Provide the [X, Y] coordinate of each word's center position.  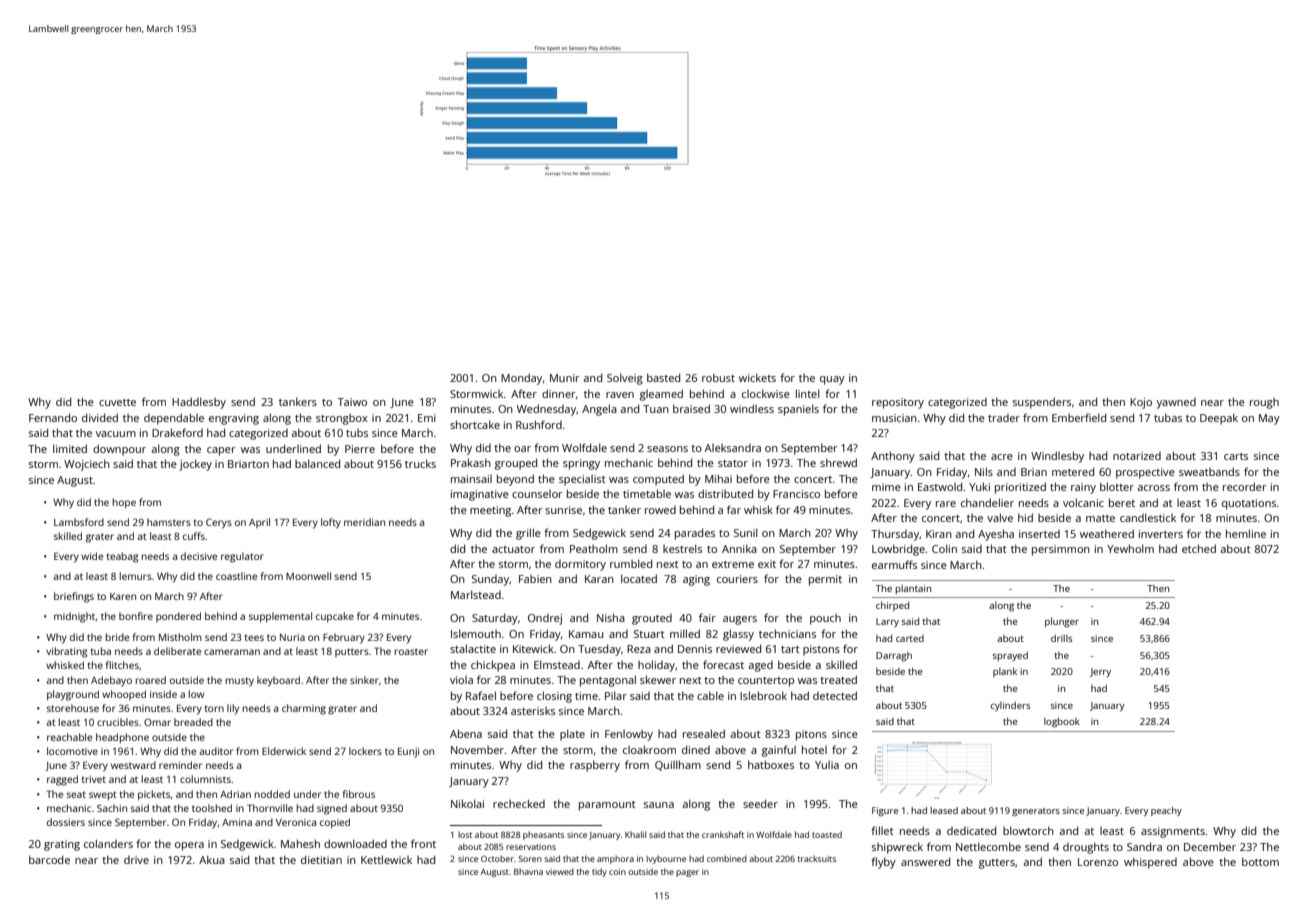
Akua [212, 859]
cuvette [117, 402]
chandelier [987, 502]
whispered [1150, 863]
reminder [180, 765]
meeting [490, 511]
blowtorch [1028, 830]
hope [124, 503]
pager [687, 873]
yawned [1176, 403]
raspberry [595, 766]
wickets [757, 377]
